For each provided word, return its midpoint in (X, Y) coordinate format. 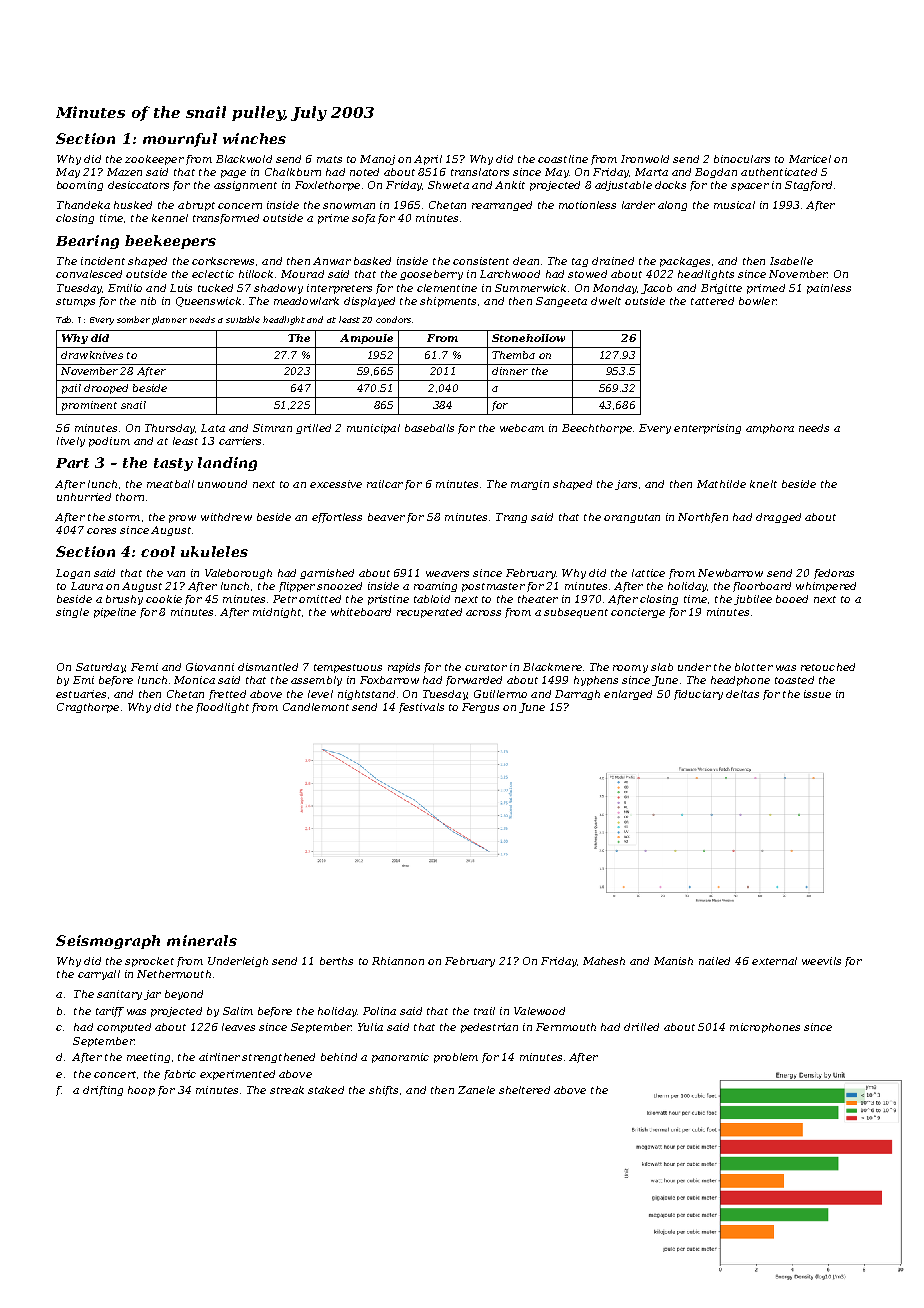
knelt (763, 484)
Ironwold (645, 159)
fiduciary (698, 695)
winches (254, 138)
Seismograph (108, 942)
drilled (641, 1027)
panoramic (400, 1058)
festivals (421, 708)
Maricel (810, 159)
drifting (103, 1091)
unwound (222, 484)
